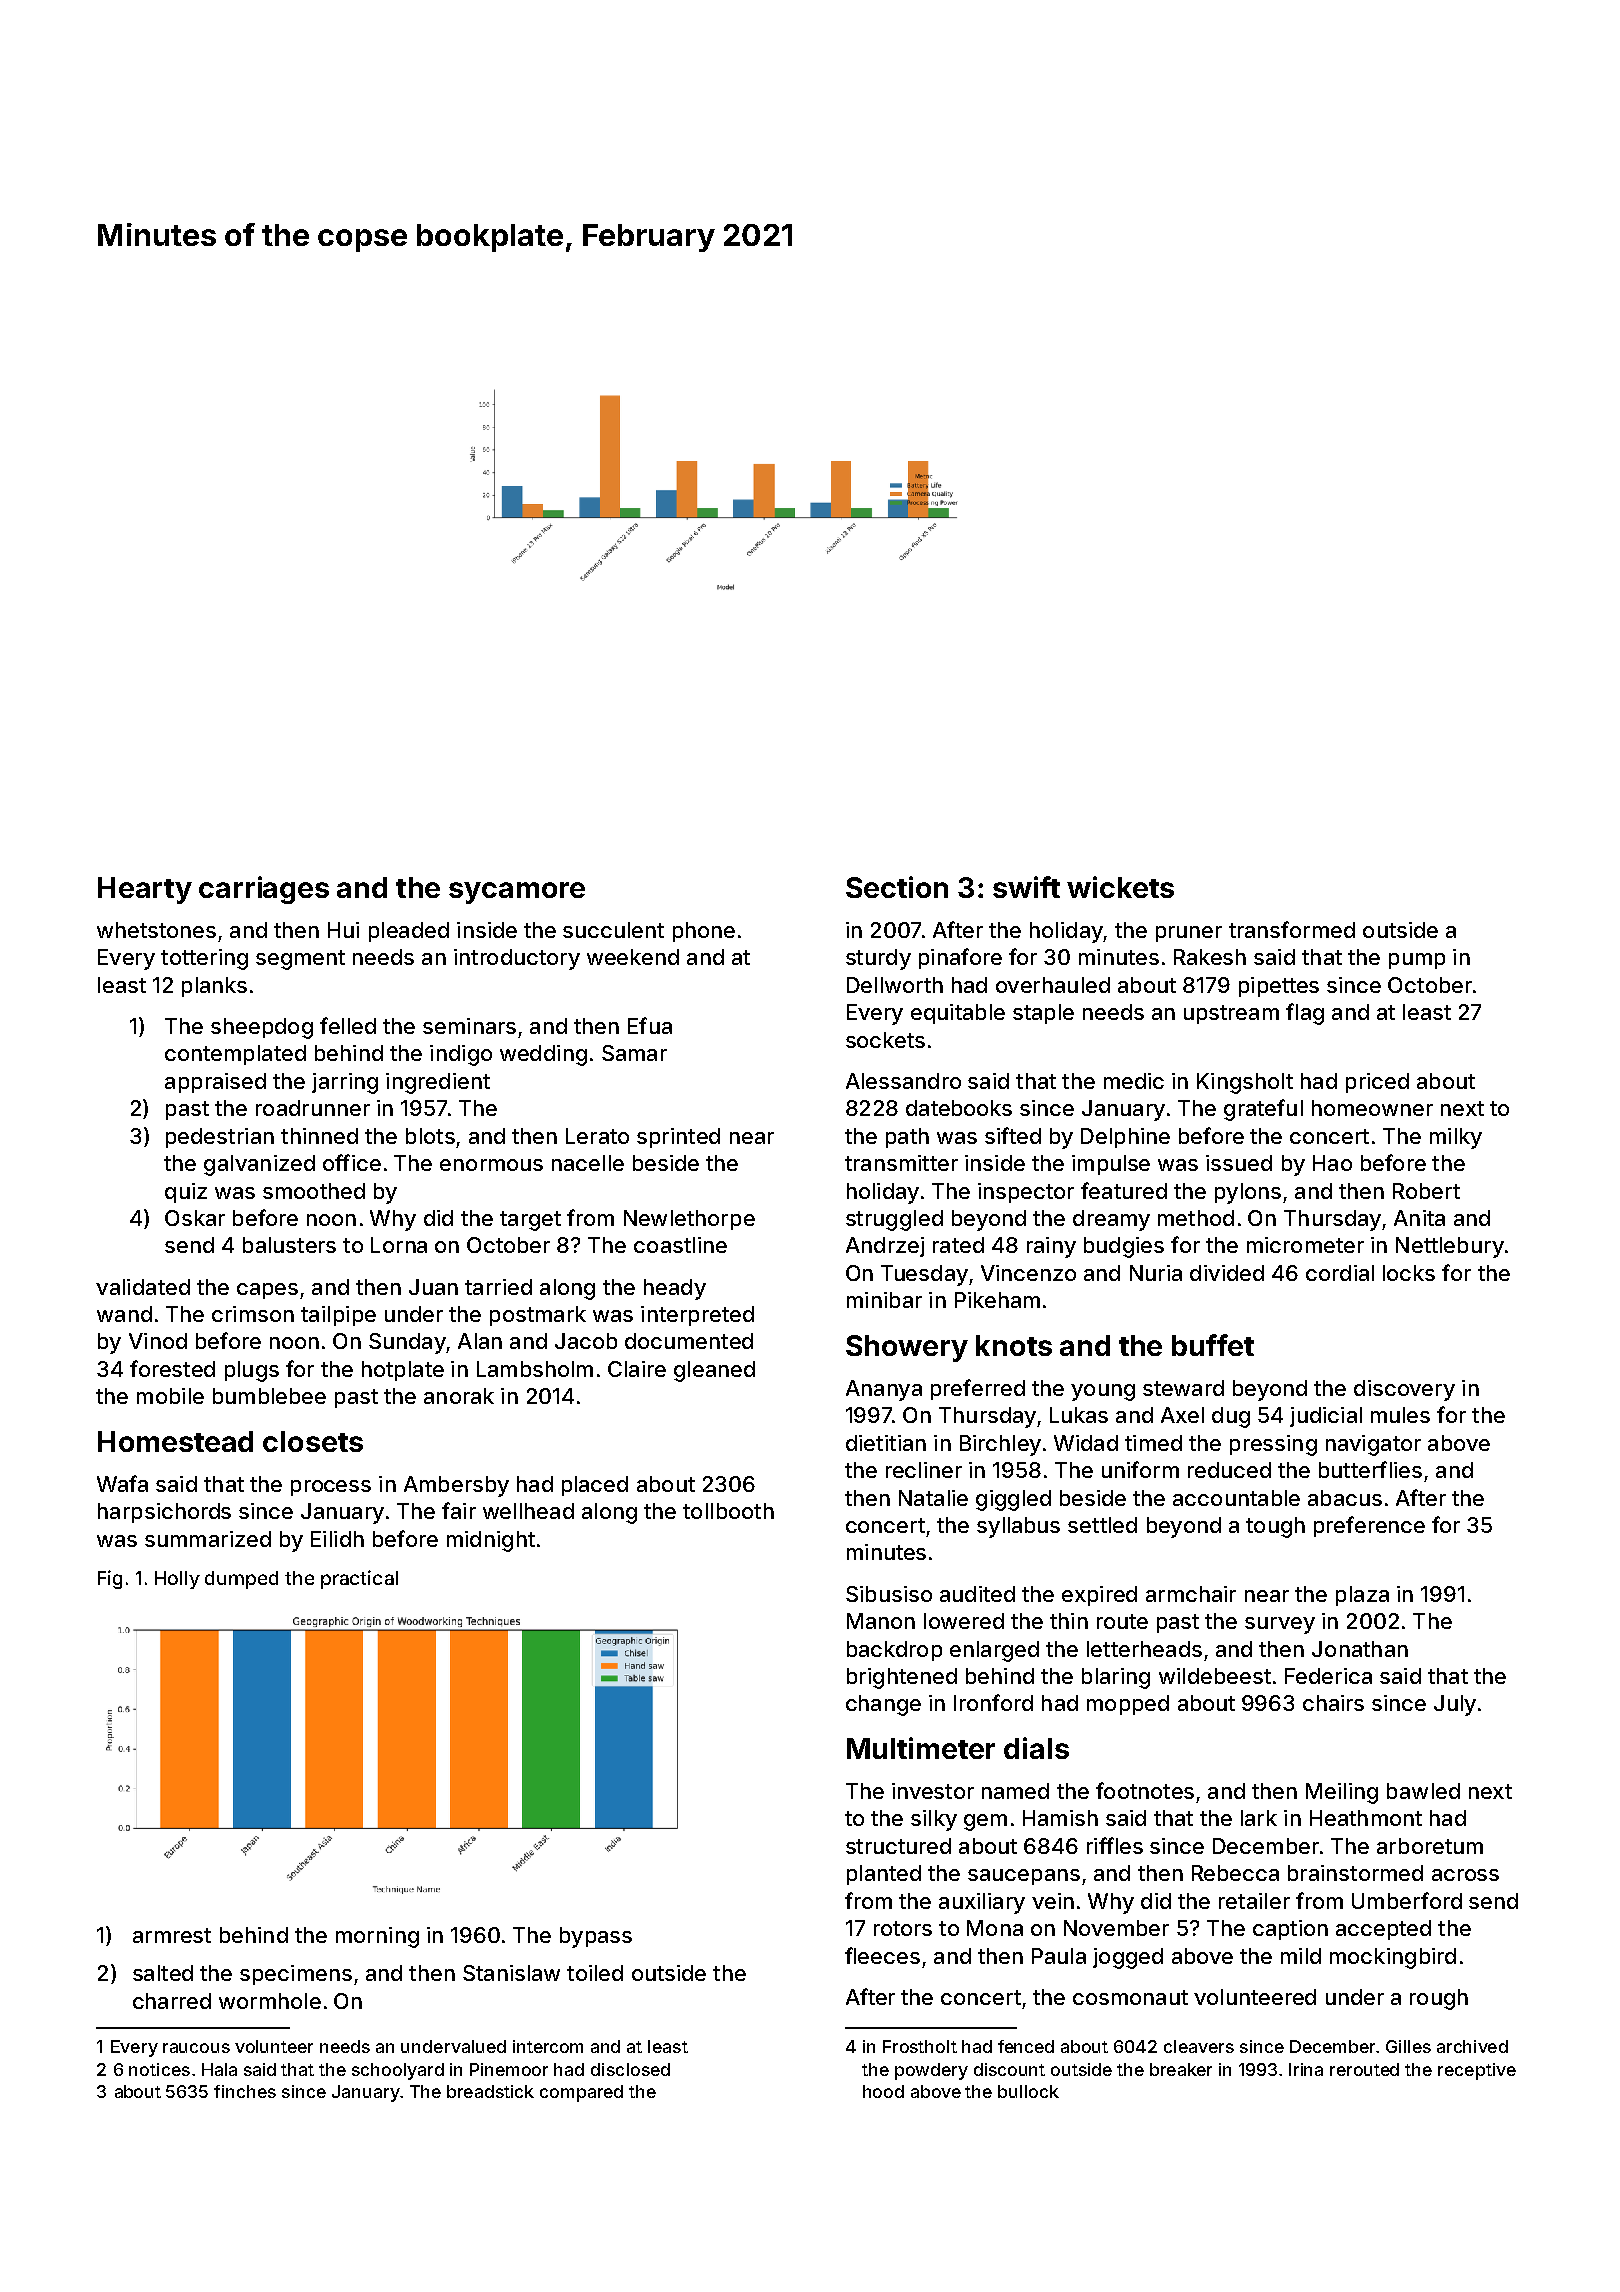  I want to click on compared, so click(581, 2093).
